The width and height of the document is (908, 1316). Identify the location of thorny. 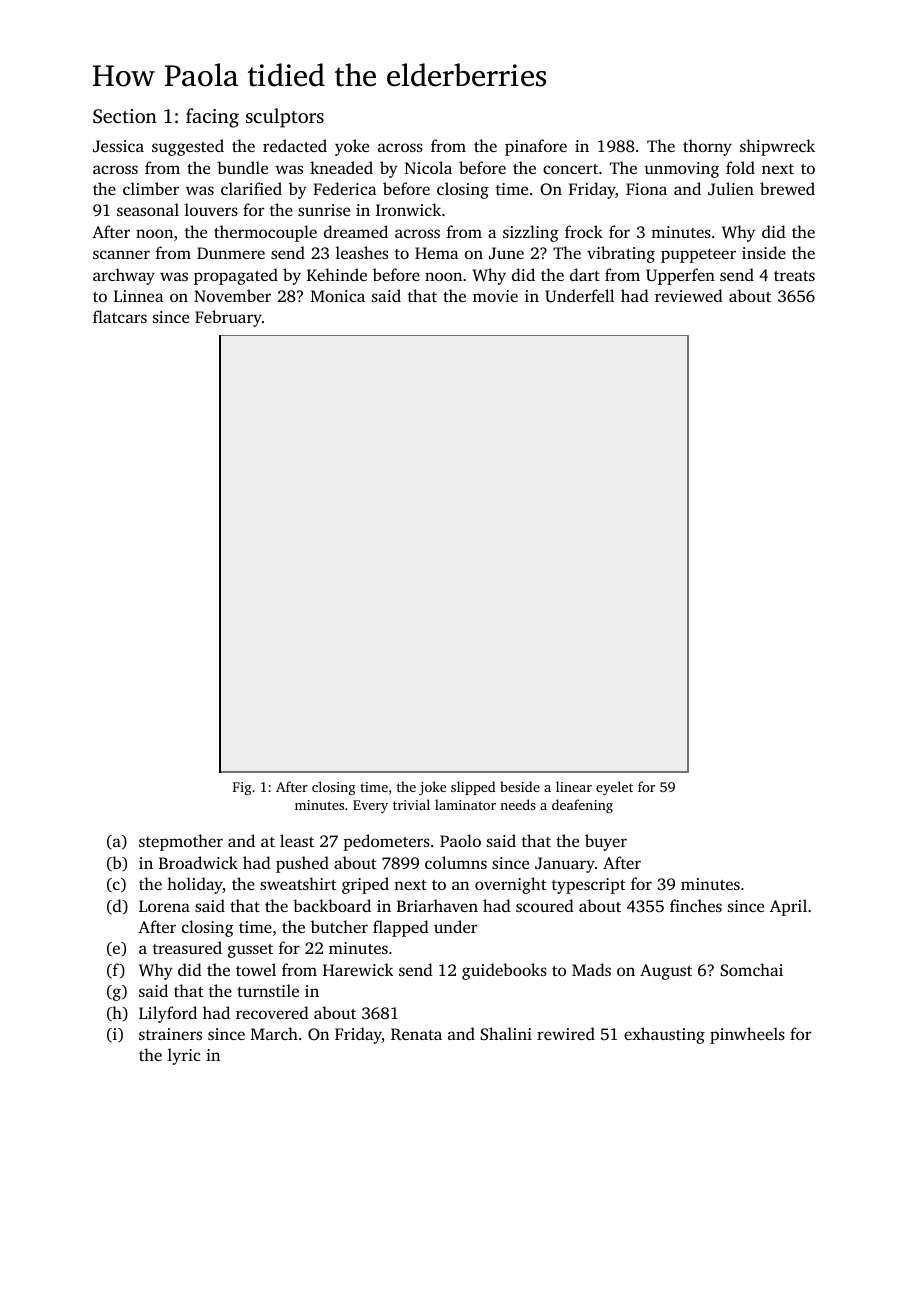
(707, 147).
